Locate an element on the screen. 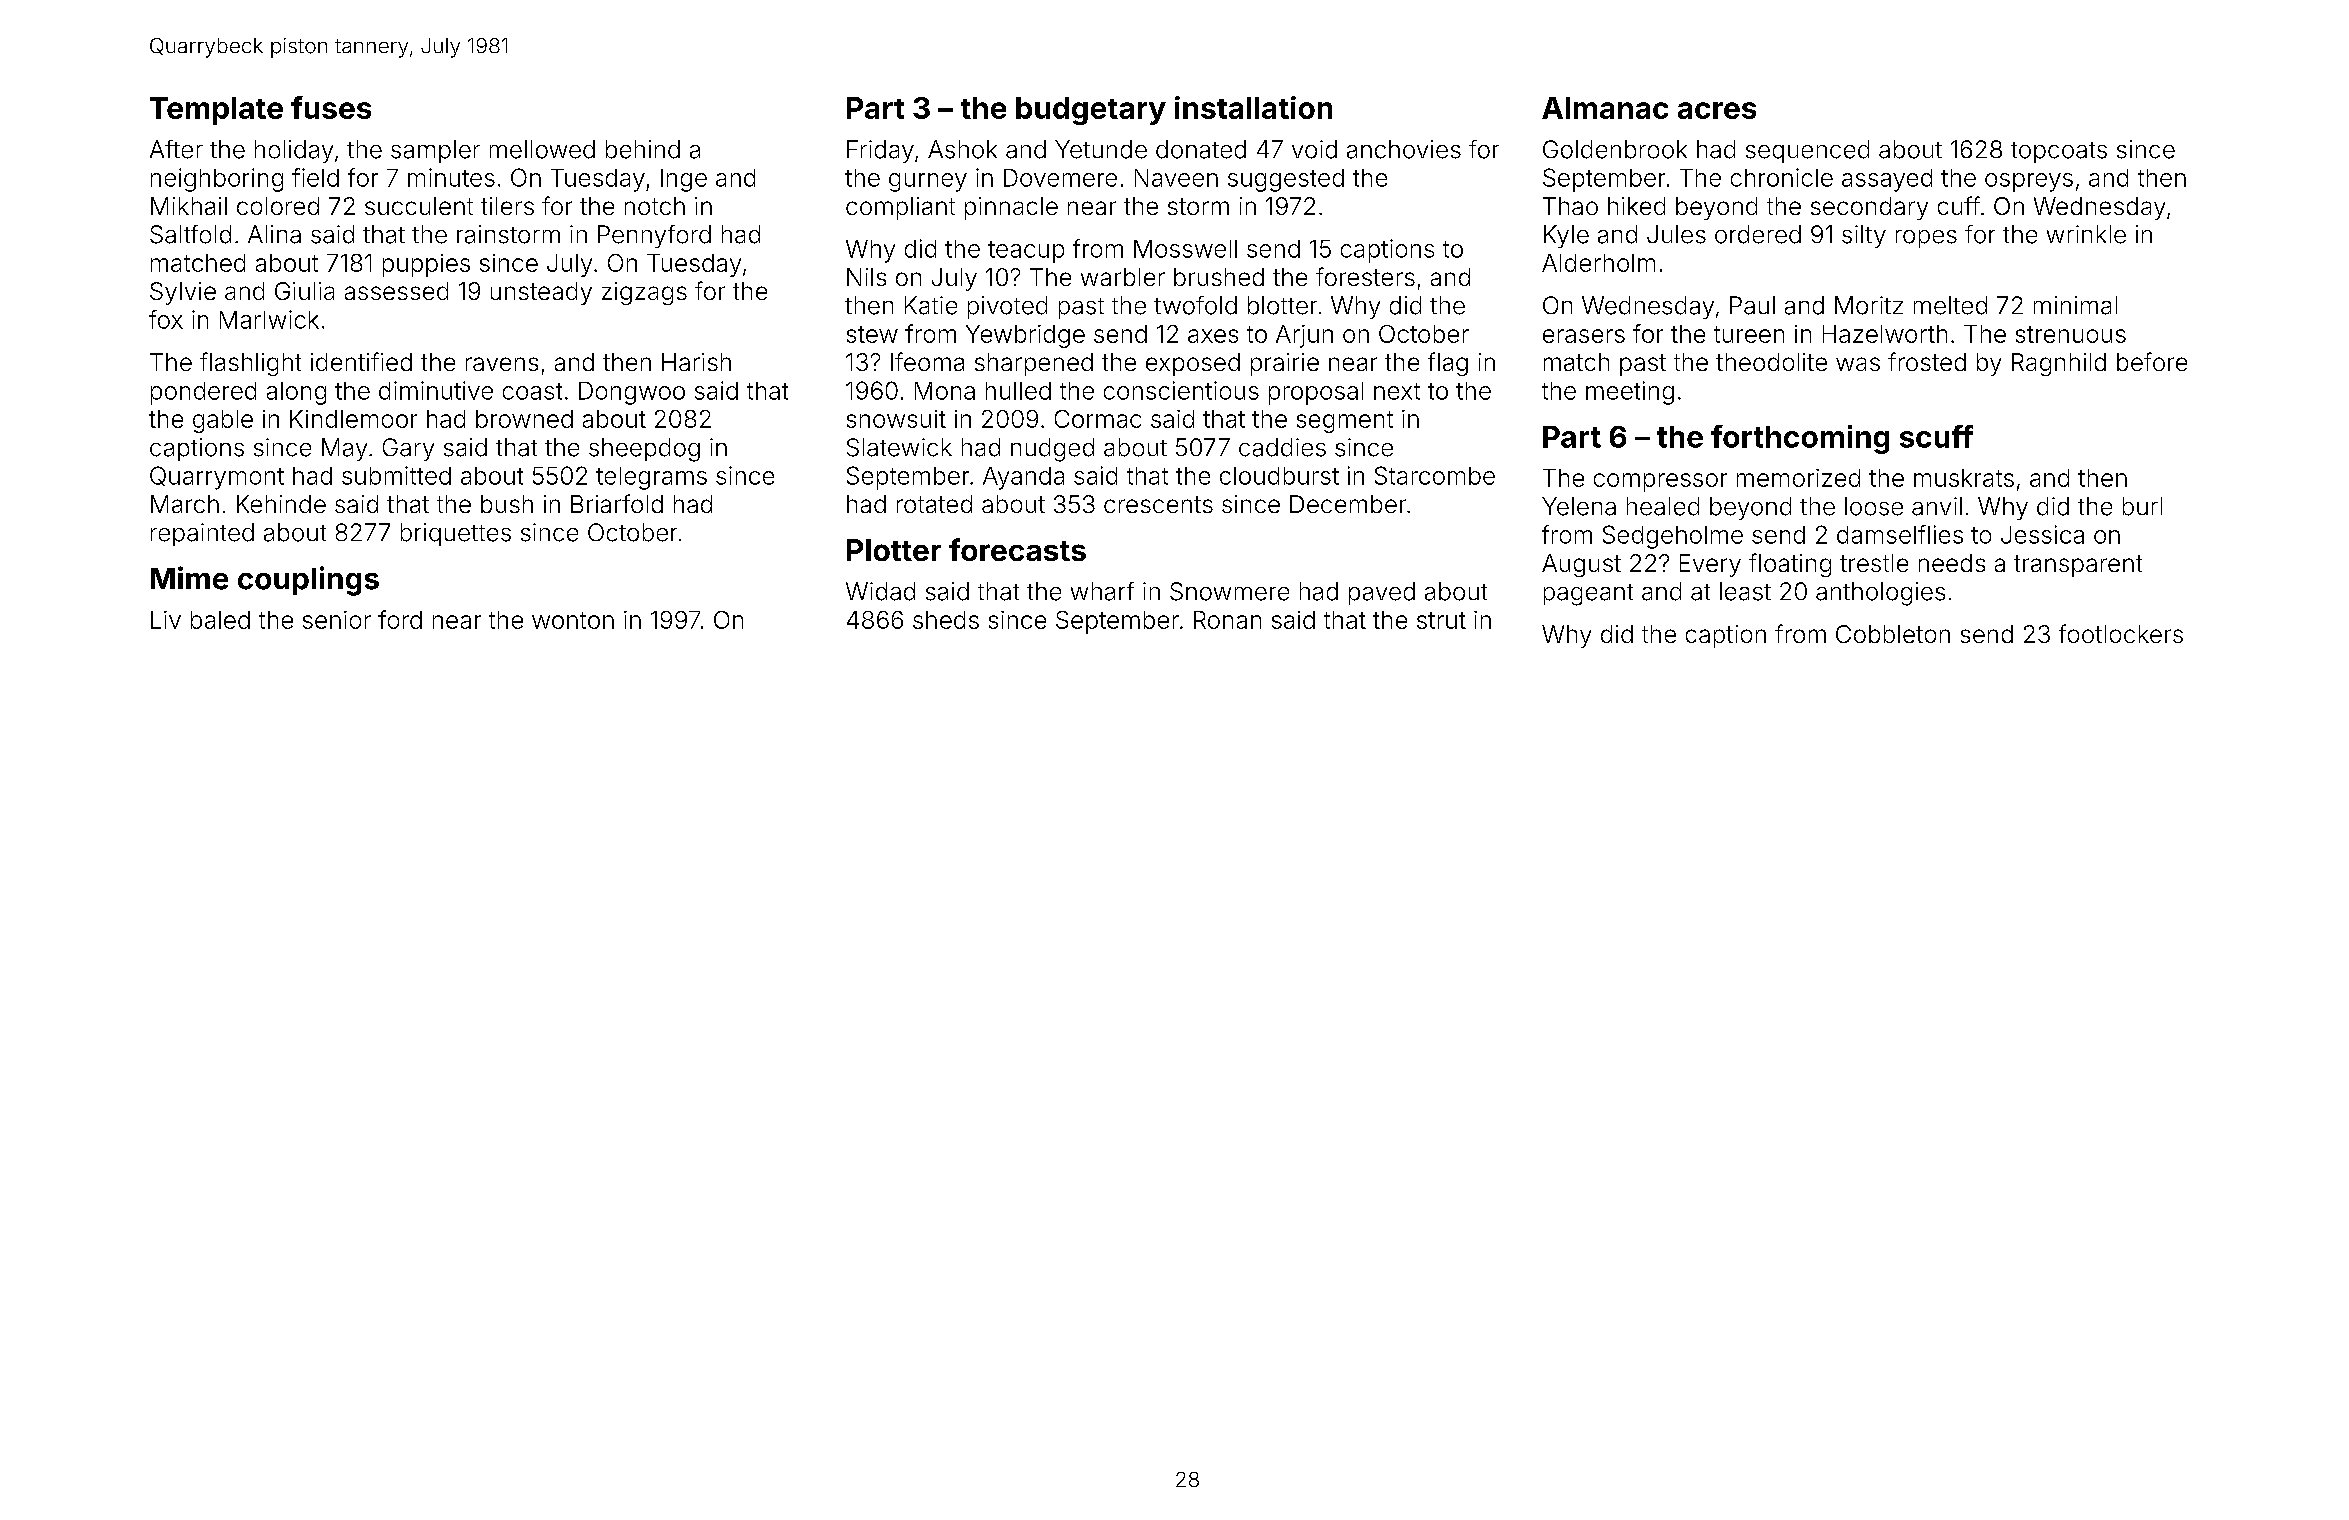  Inge is located at coordinates (684, 180).
